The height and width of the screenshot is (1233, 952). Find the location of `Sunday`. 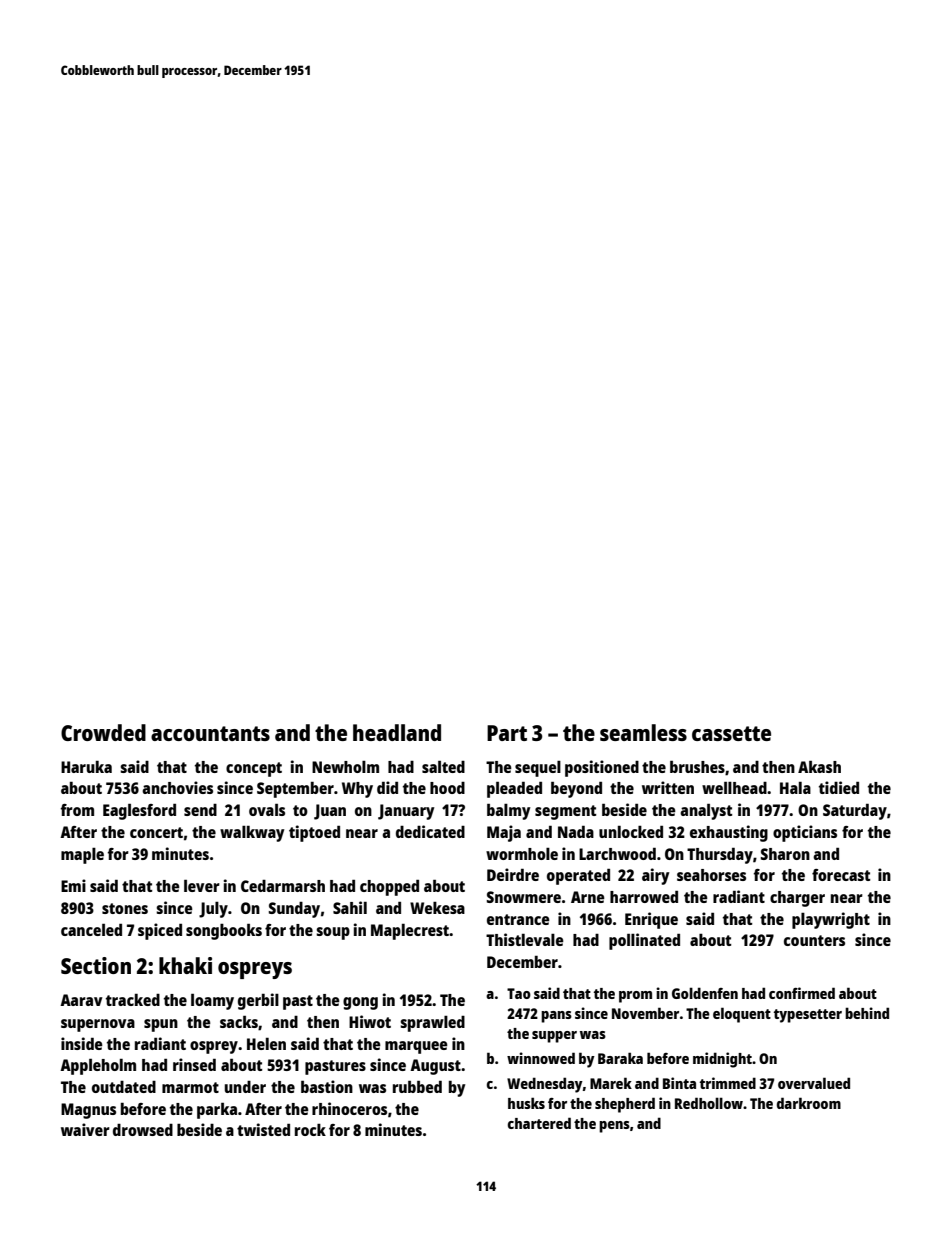

Sunday is located at coordinates (294, 910).
